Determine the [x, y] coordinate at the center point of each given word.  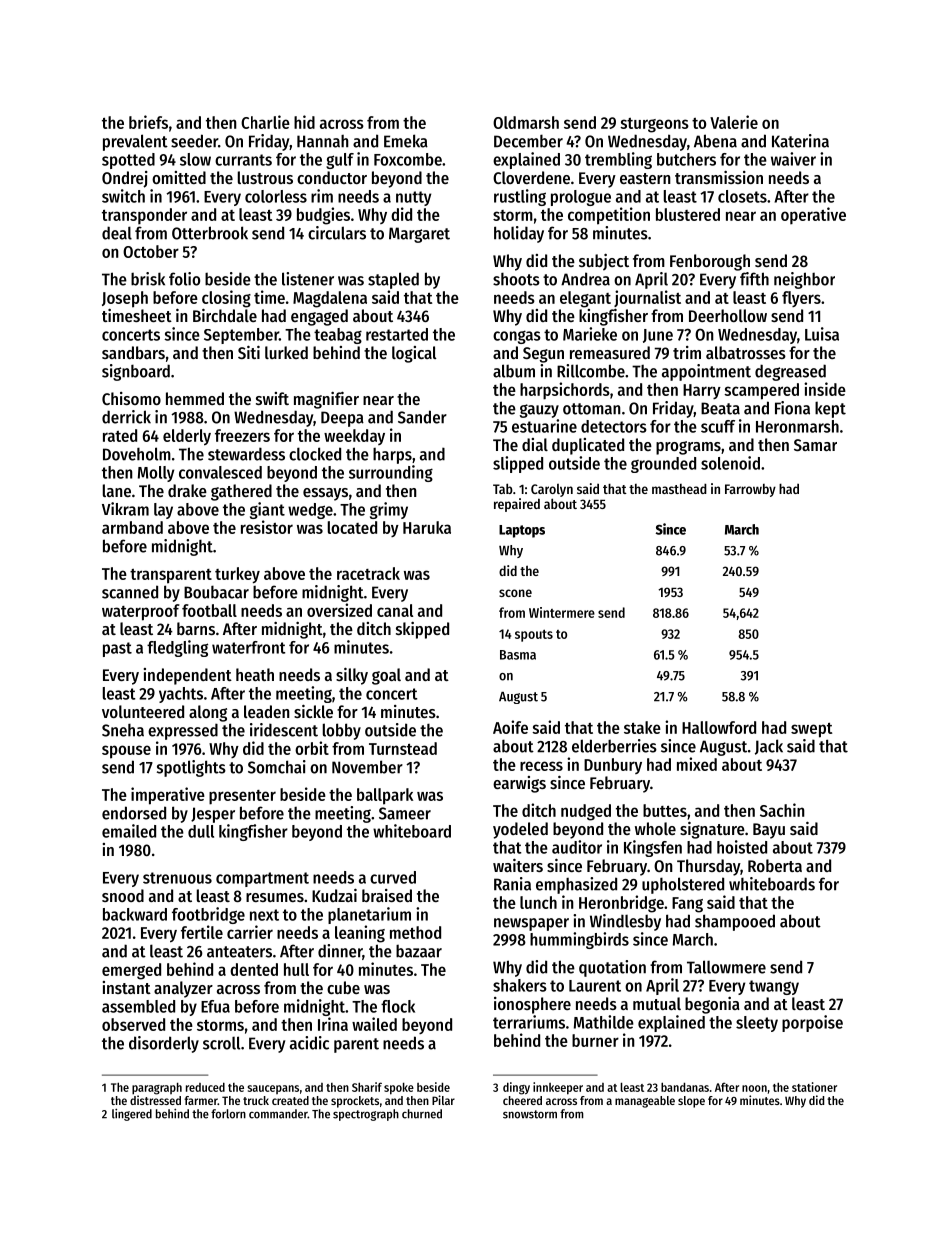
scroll [221, 1043]
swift [272, 398]
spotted [128, 161]
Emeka [406, 141]
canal [395, 610]
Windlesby [625, 922]
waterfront [248, 647]
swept [811, 730]
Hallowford [719, 727]
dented [254, 969]
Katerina [800, 141]
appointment [706, 372]
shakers [520, 985]
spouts [534, 635]
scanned [130, 592]
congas [517, 337]
